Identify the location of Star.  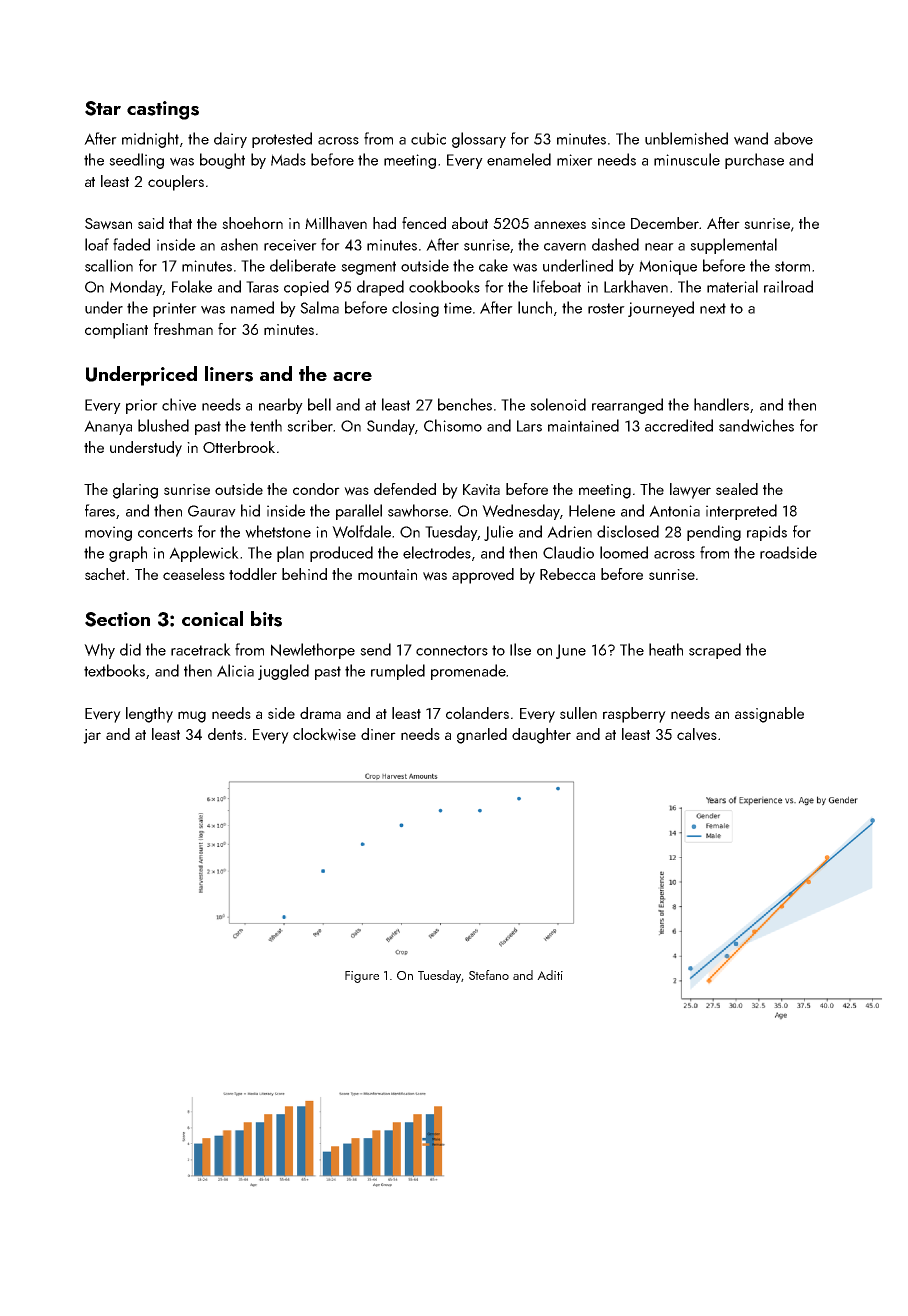
(103, 108).
